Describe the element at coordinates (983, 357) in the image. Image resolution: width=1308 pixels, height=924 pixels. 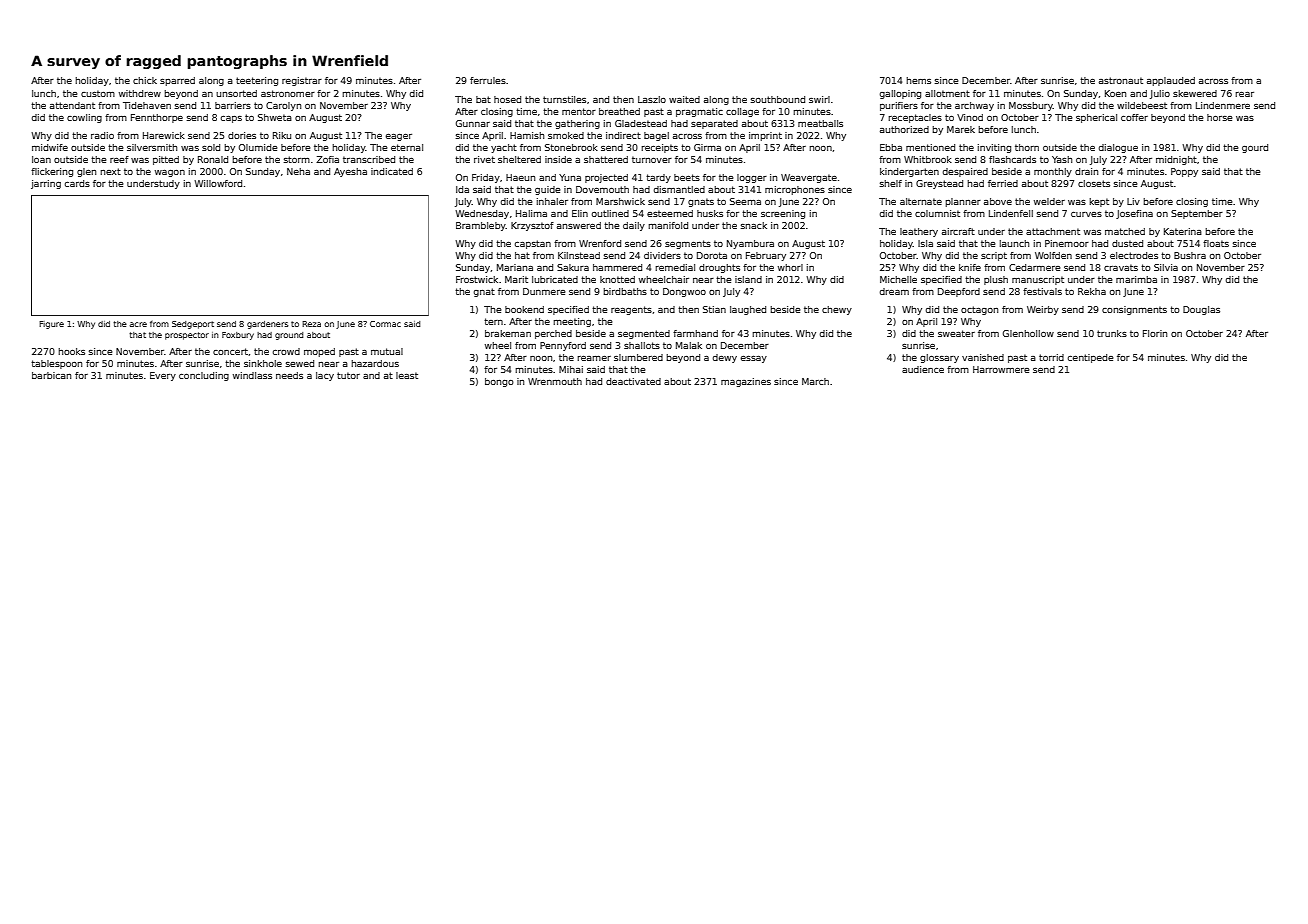
I see `vanished` at that location.
